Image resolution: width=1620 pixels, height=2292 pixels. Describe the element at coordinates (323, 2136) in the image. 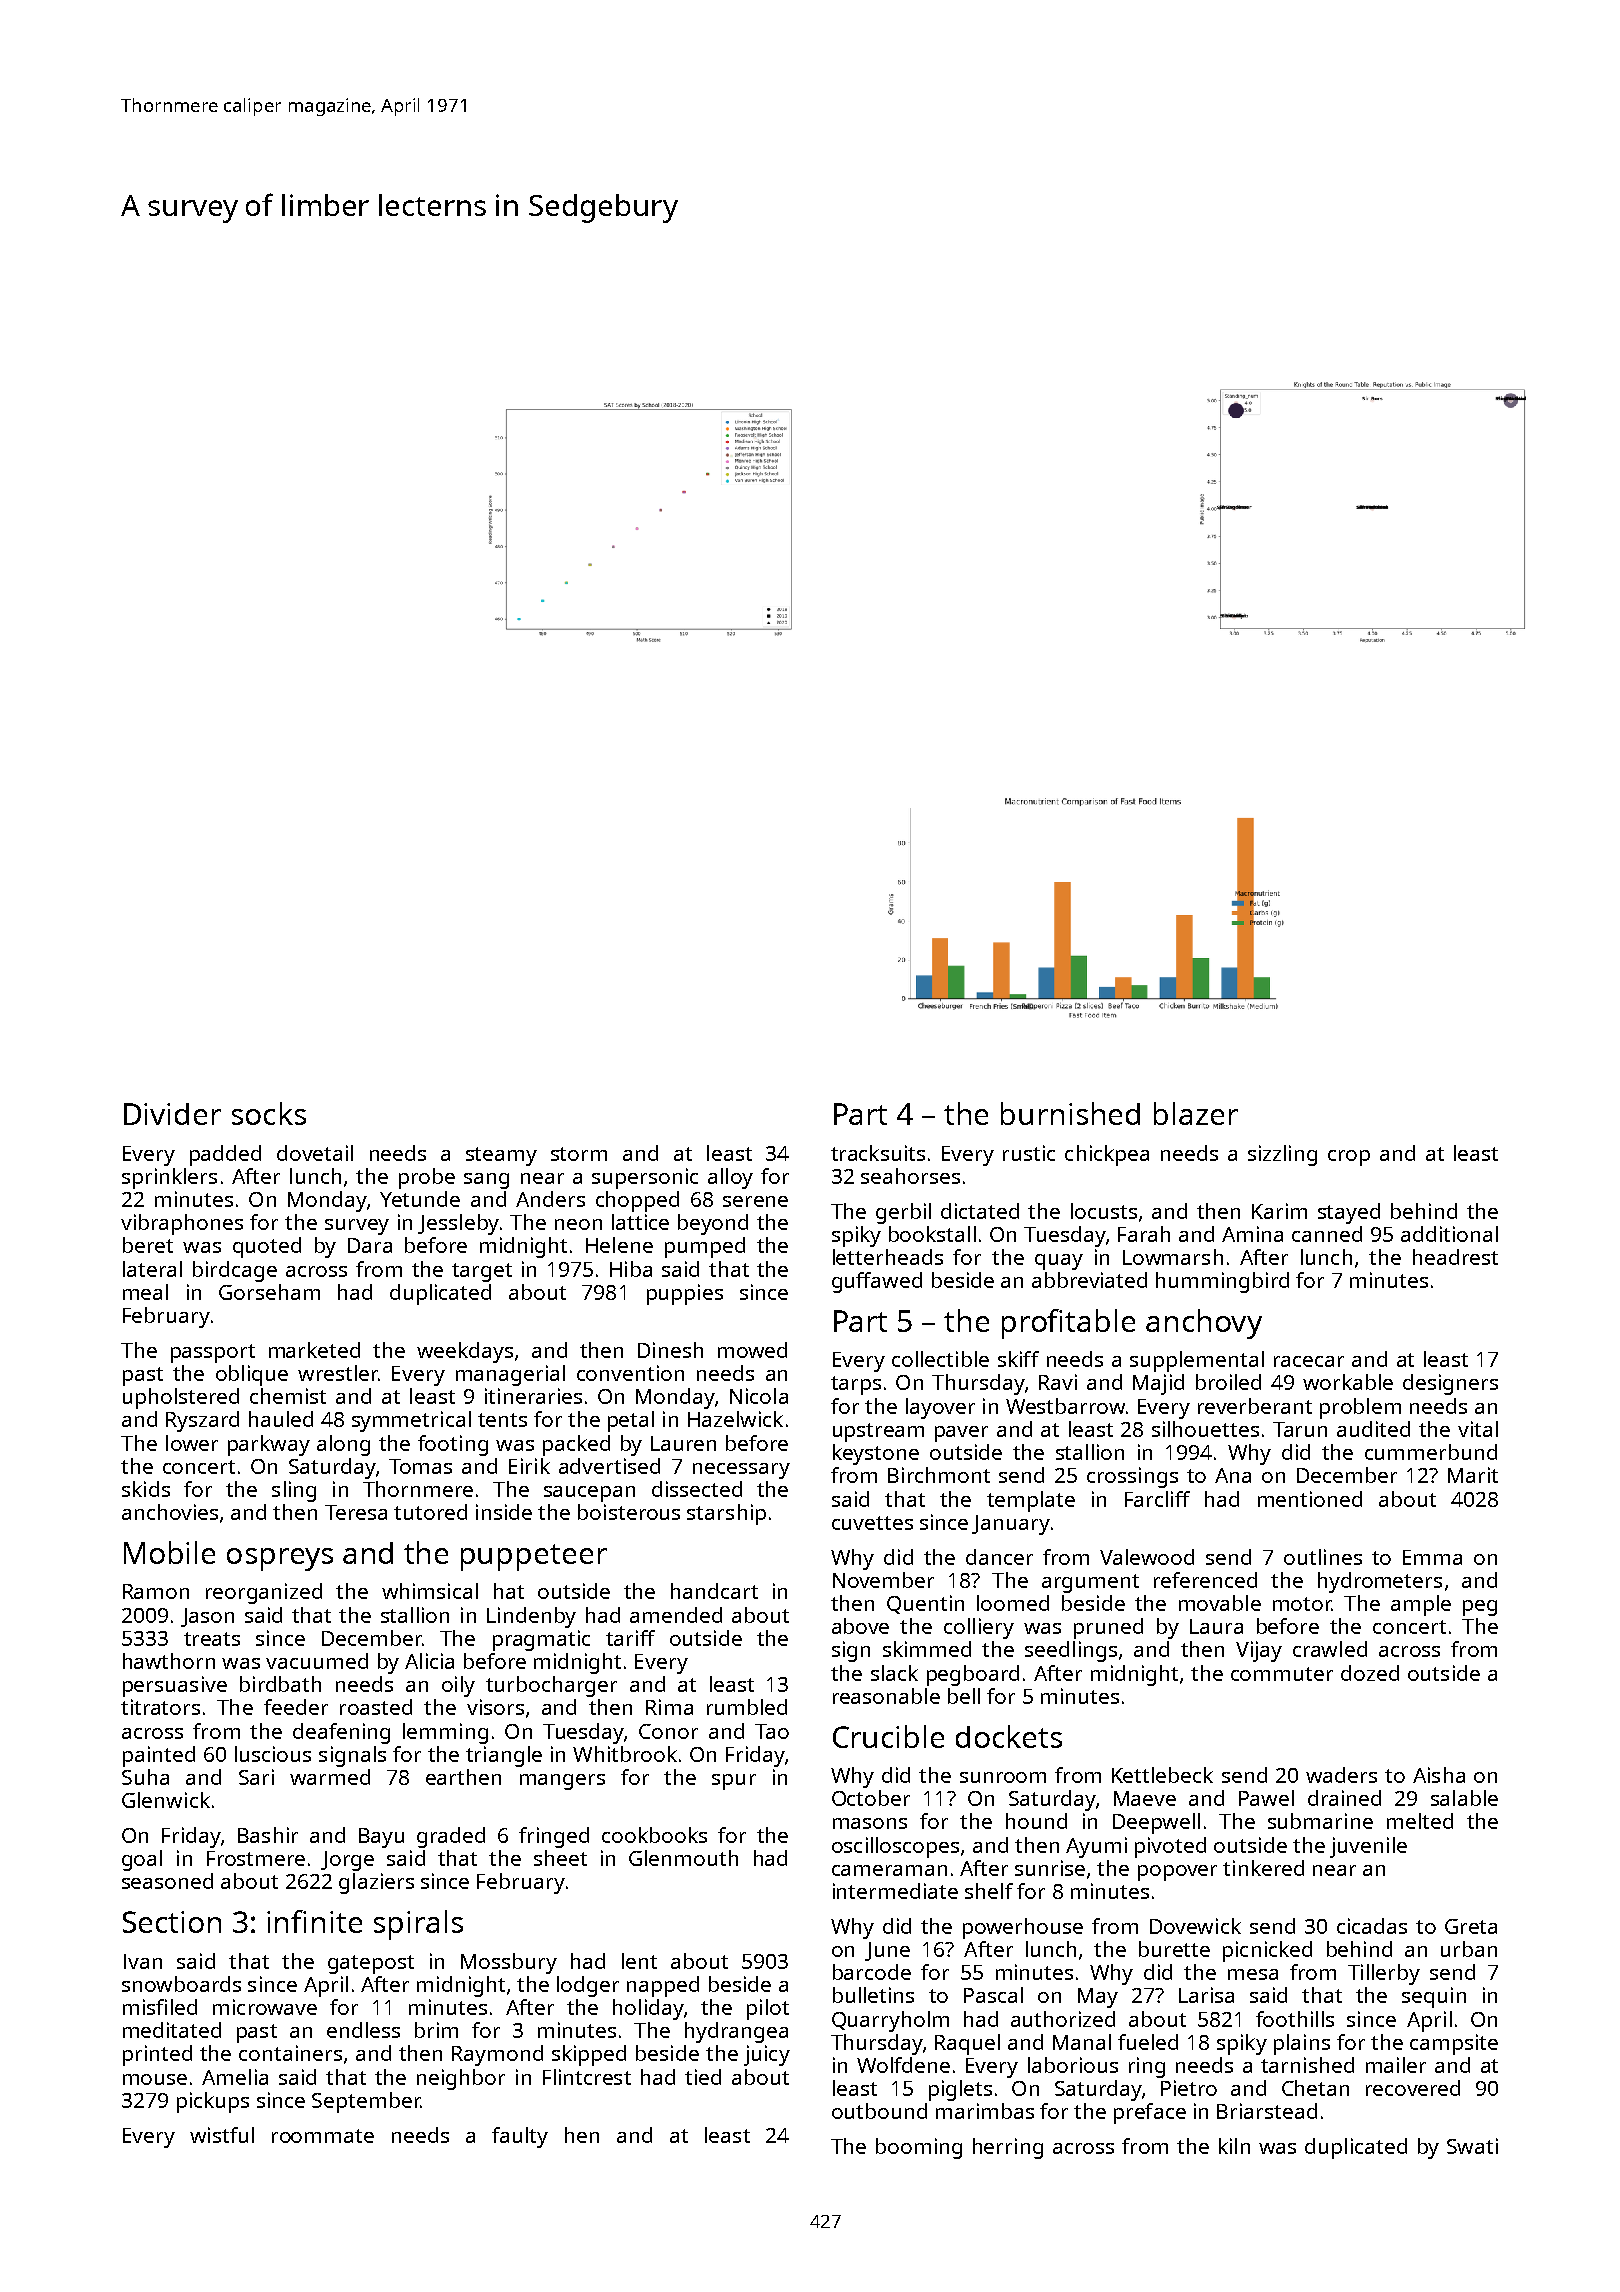

I see `roommate` at that location.
